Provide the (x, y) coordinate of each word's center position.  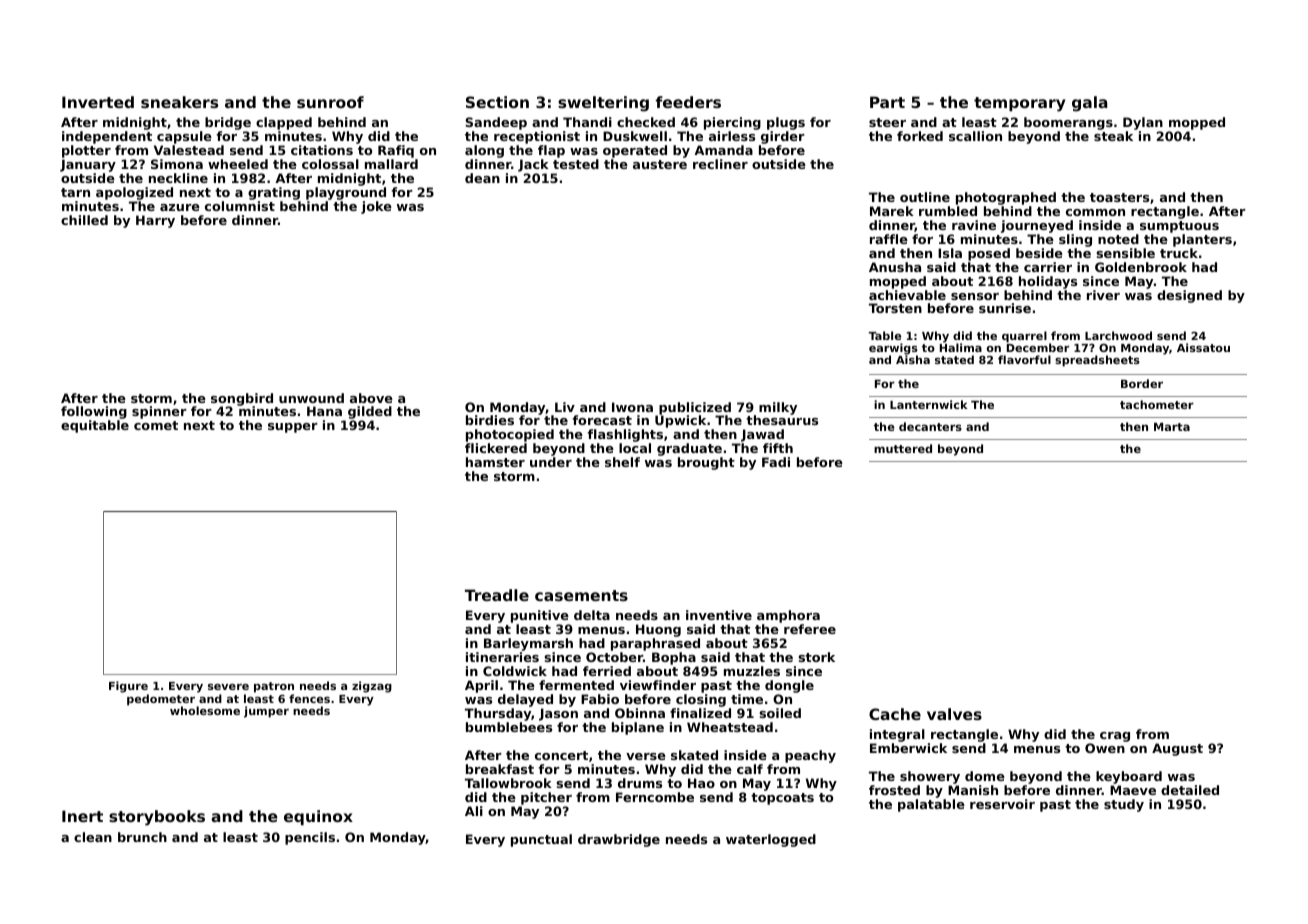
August (1177, 749)
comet (156, 425)
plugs (786, 123)
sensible (1125, 253)
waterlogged (771, 840)
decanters (930, 426)
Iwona (632, 407)
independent (107, 137)
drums (640, 783)
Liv (565, 407)
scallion (975, 136)
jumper (266, 712)
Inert (82, 816)
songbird (242, 400)
